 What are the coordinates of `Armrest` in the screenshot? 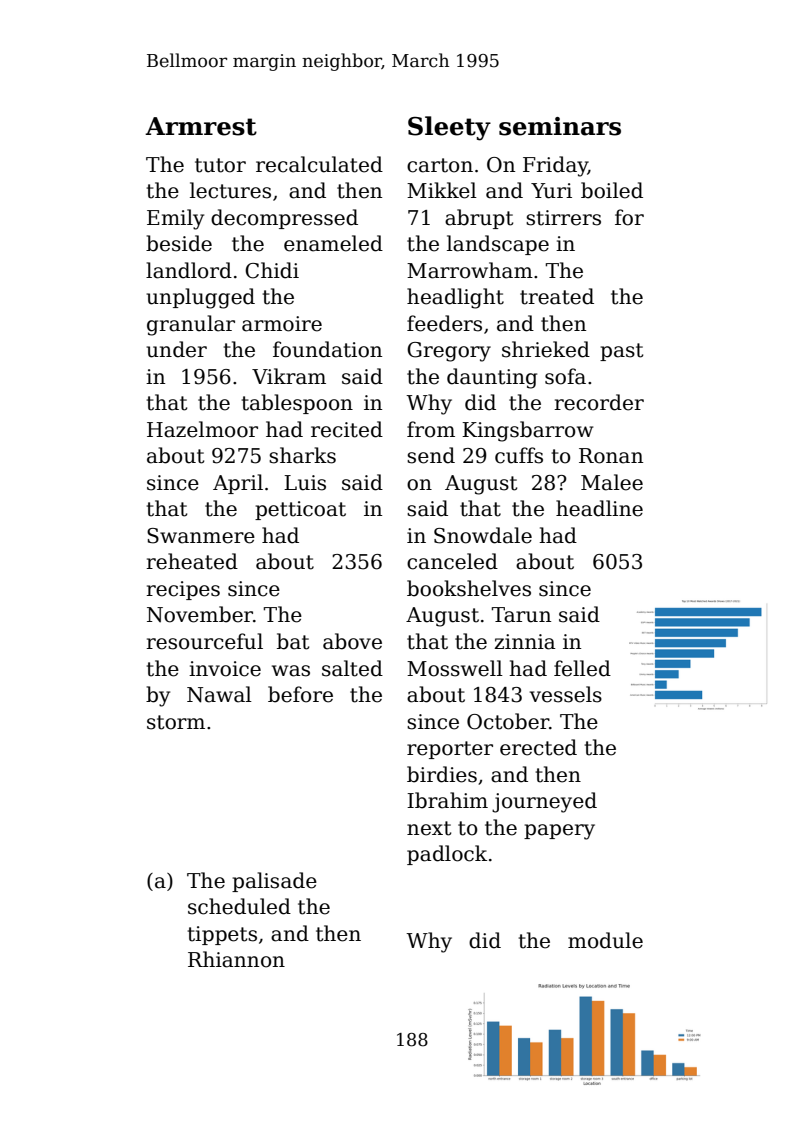 It's located at (201, 126).
